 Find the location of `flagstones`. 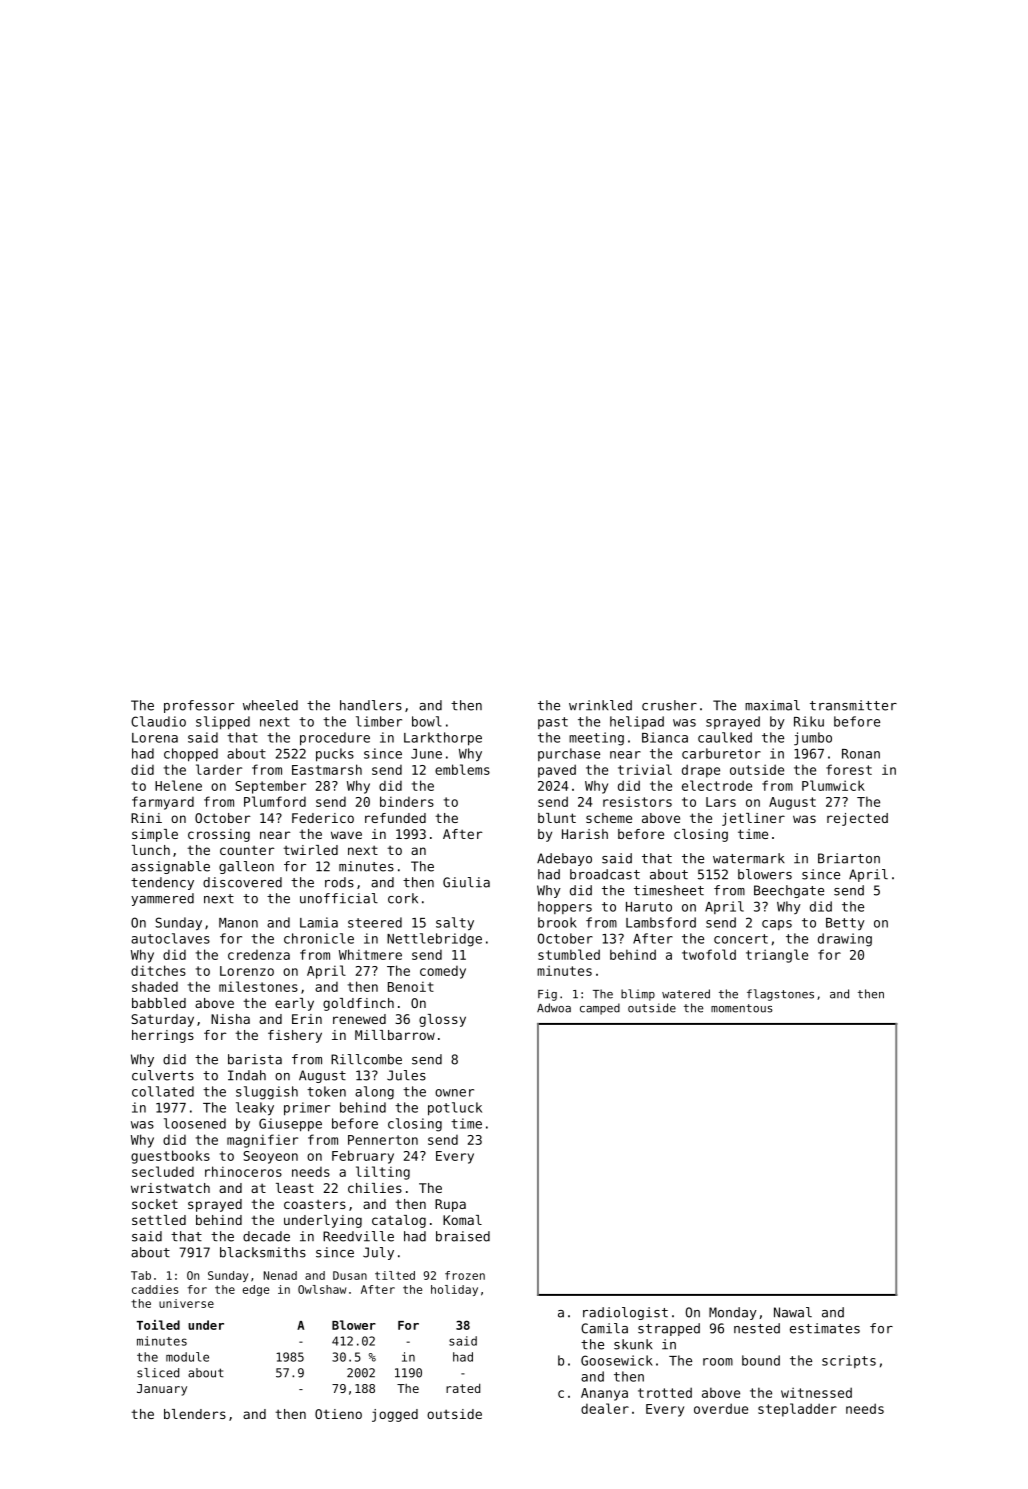

flagstones is located at coordinates (780, 995).
